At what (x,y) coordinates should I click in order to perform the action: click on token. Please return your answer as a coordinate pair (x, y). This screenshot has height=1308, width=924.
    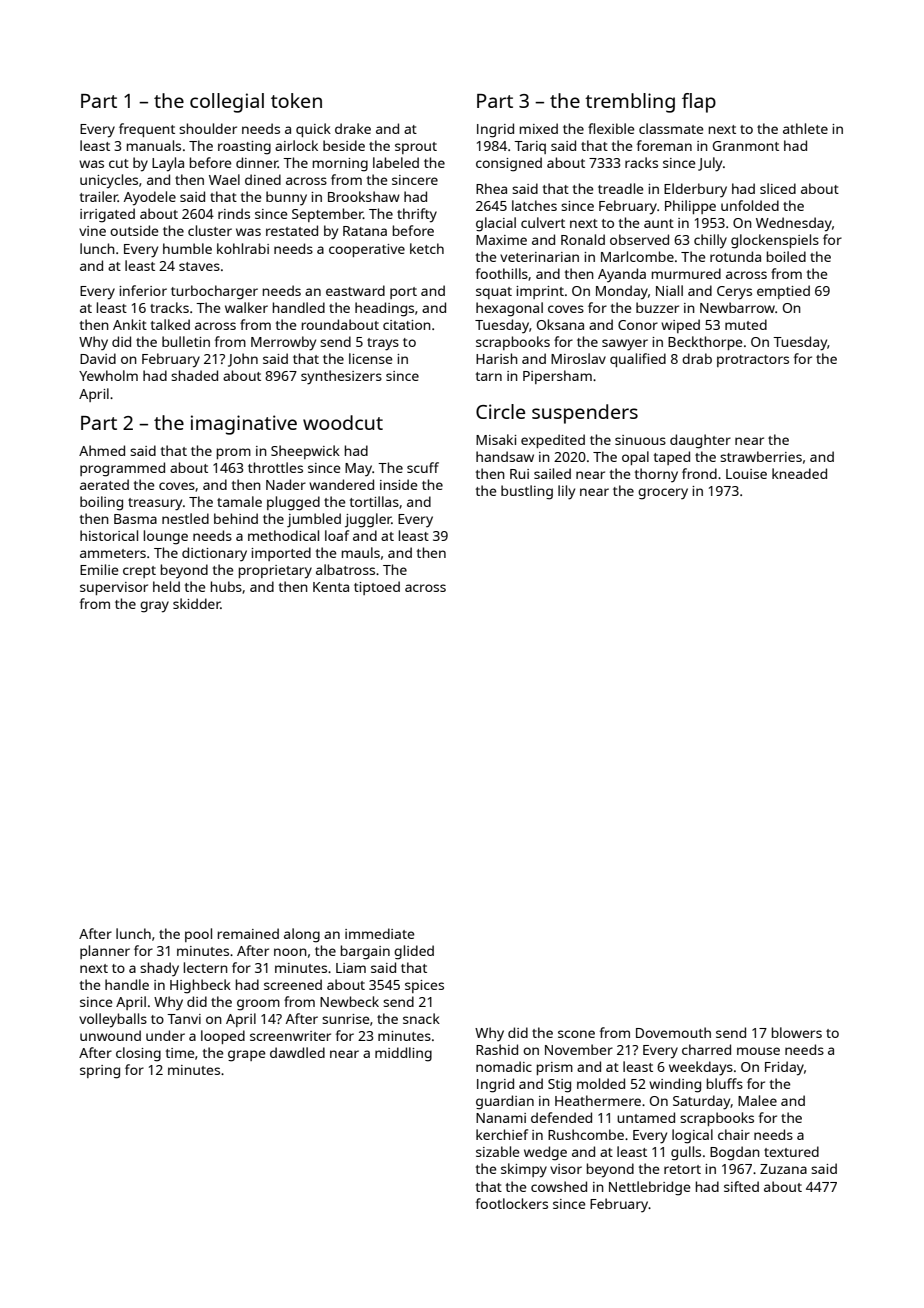
    Looking at the image, I should click on (296, 100).
